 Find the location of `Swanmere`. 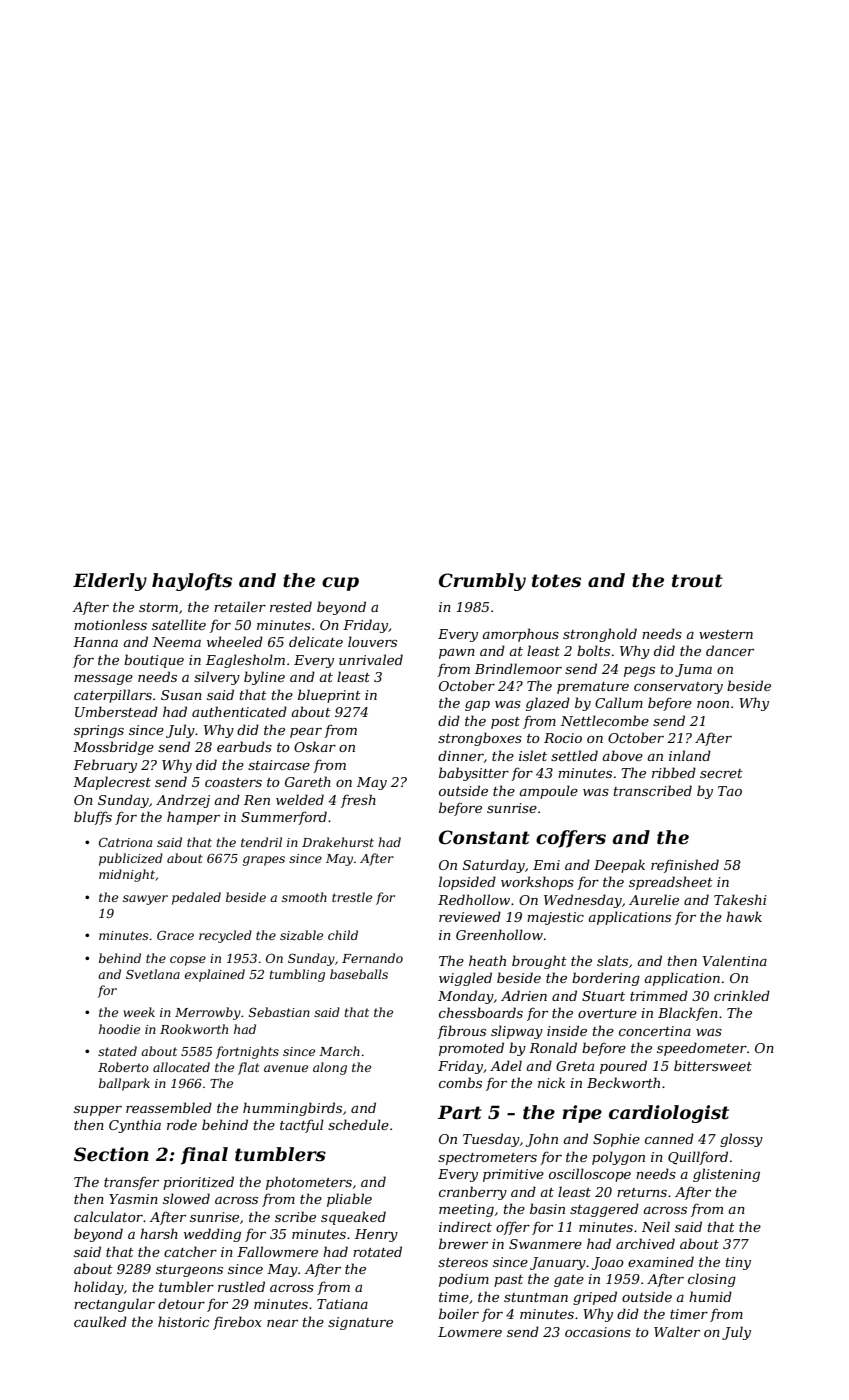

Swanmere is located at coordinates (545, 1244).
